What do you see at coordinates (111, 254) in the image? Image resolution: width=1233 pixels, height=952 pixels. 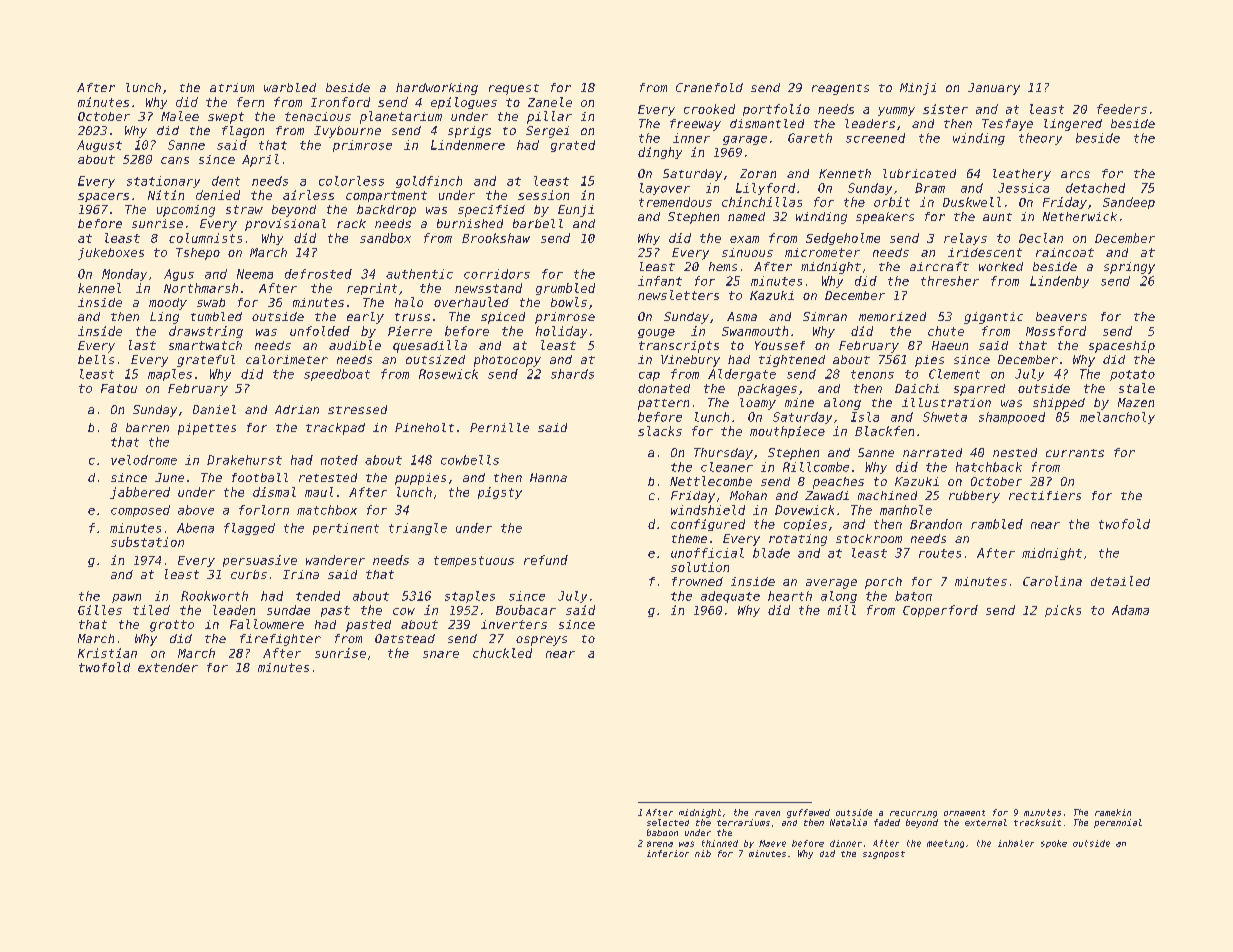 I see `jukeboxes` at bounding box center [111, 254].
